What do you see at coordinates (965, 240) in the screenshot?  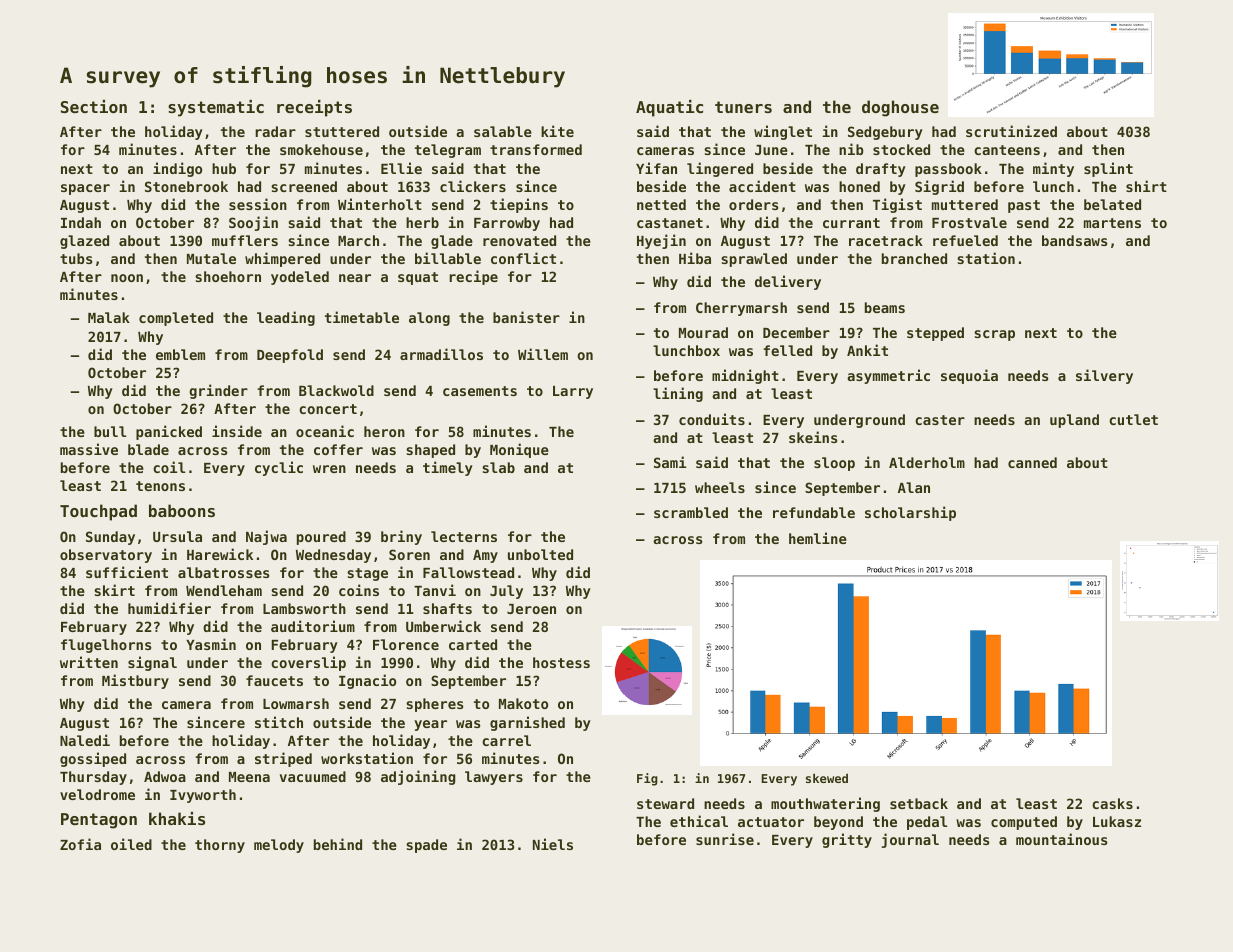 I see `refueled` at bounding box center [965, 240].
